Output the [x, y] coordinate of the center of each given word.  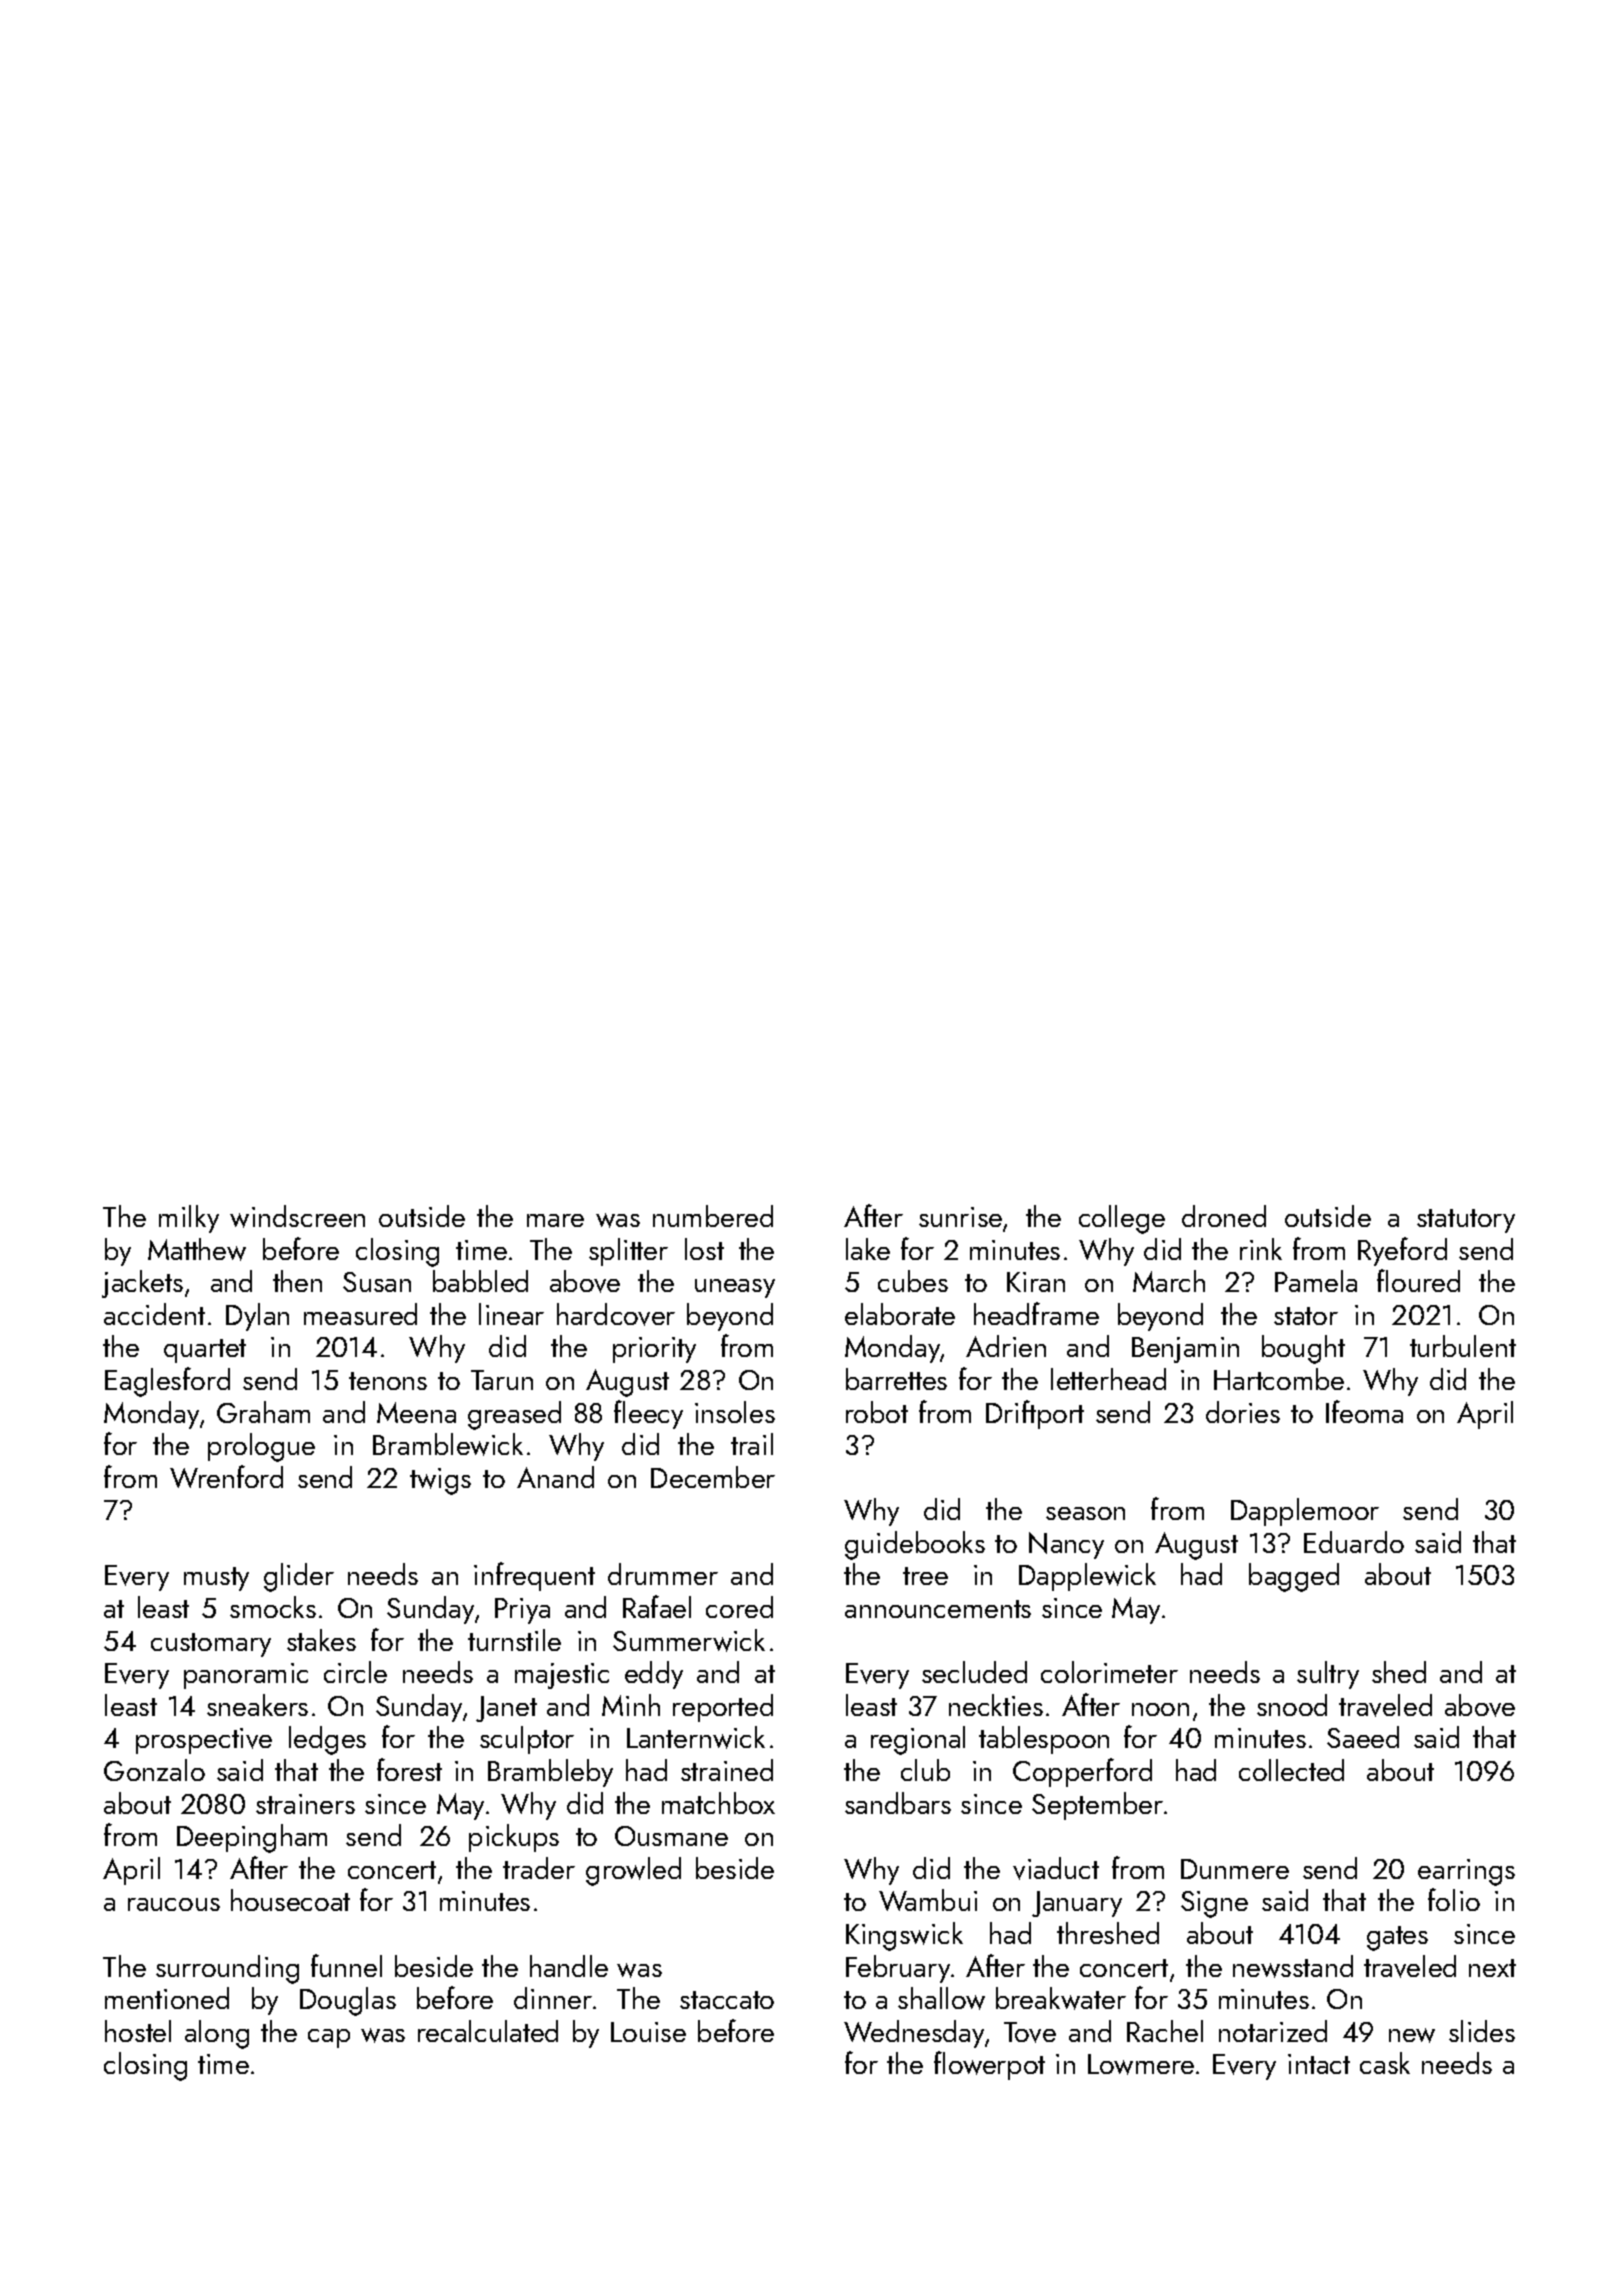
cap [329, 2038]
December [713, 1477]
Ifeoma [1364, 1411]
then [297, 1281]
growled [633, 1871]
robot [877, 1412]
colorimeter [1109, 1672]
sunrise [960, 1217]
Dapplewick [1087, 1577]
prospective [204, 1741]
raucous [174, 1904]
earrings [1466, 1872]
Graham [263, 1412]
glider [299, 1577]
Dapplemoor [1305, 1512]
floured [1418, 1280]
